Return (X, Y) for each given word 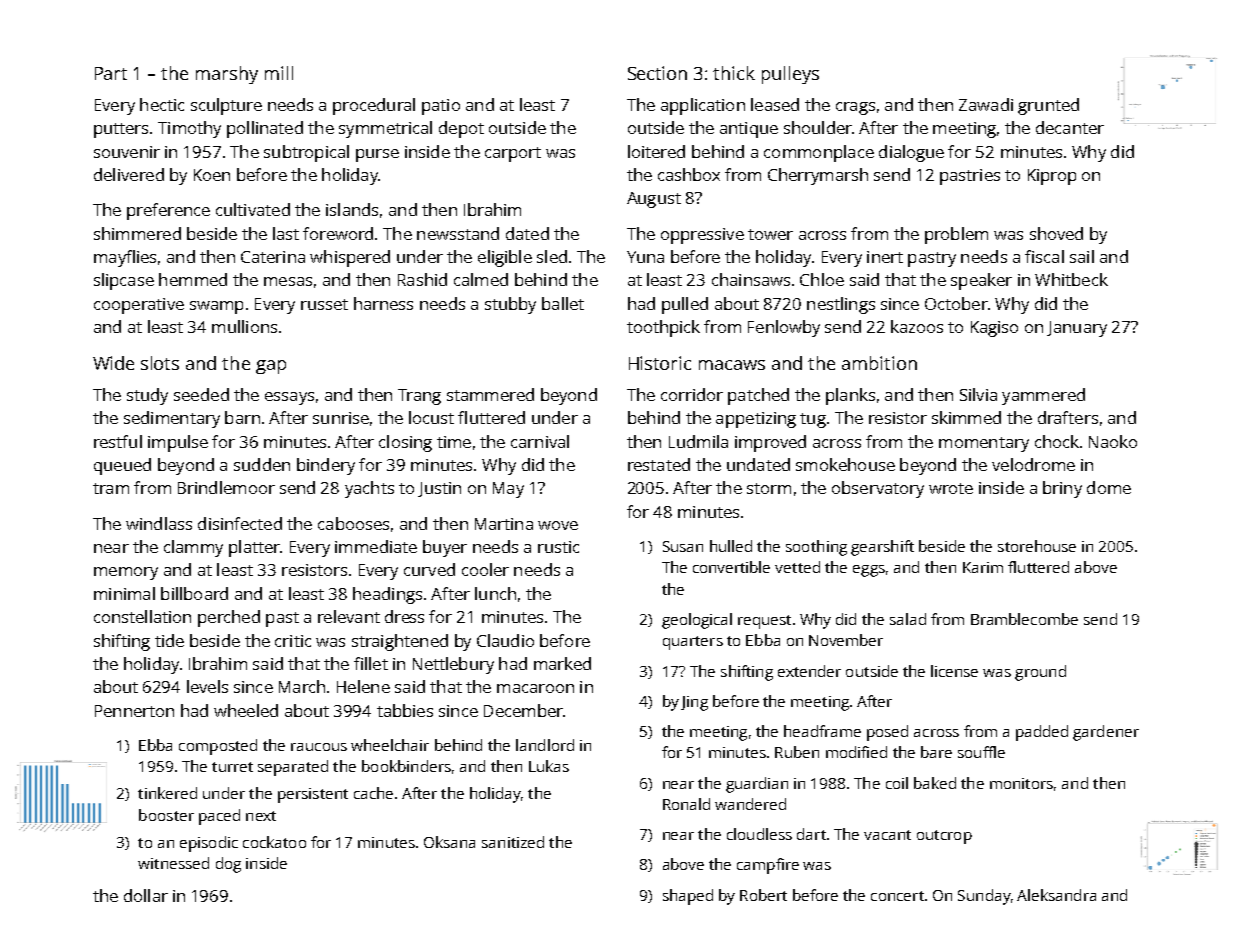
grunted (1048, 106)
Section (657, 73)
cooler (485, 569)
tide (169, 640)
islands (352, 209)
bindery (326, 466)
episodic (209, 844)
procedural (374, 106)
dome (1109, 487)
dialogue (911, 153)
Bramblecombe (1024, 619)
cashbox (689, 174)
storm (769, 488)
